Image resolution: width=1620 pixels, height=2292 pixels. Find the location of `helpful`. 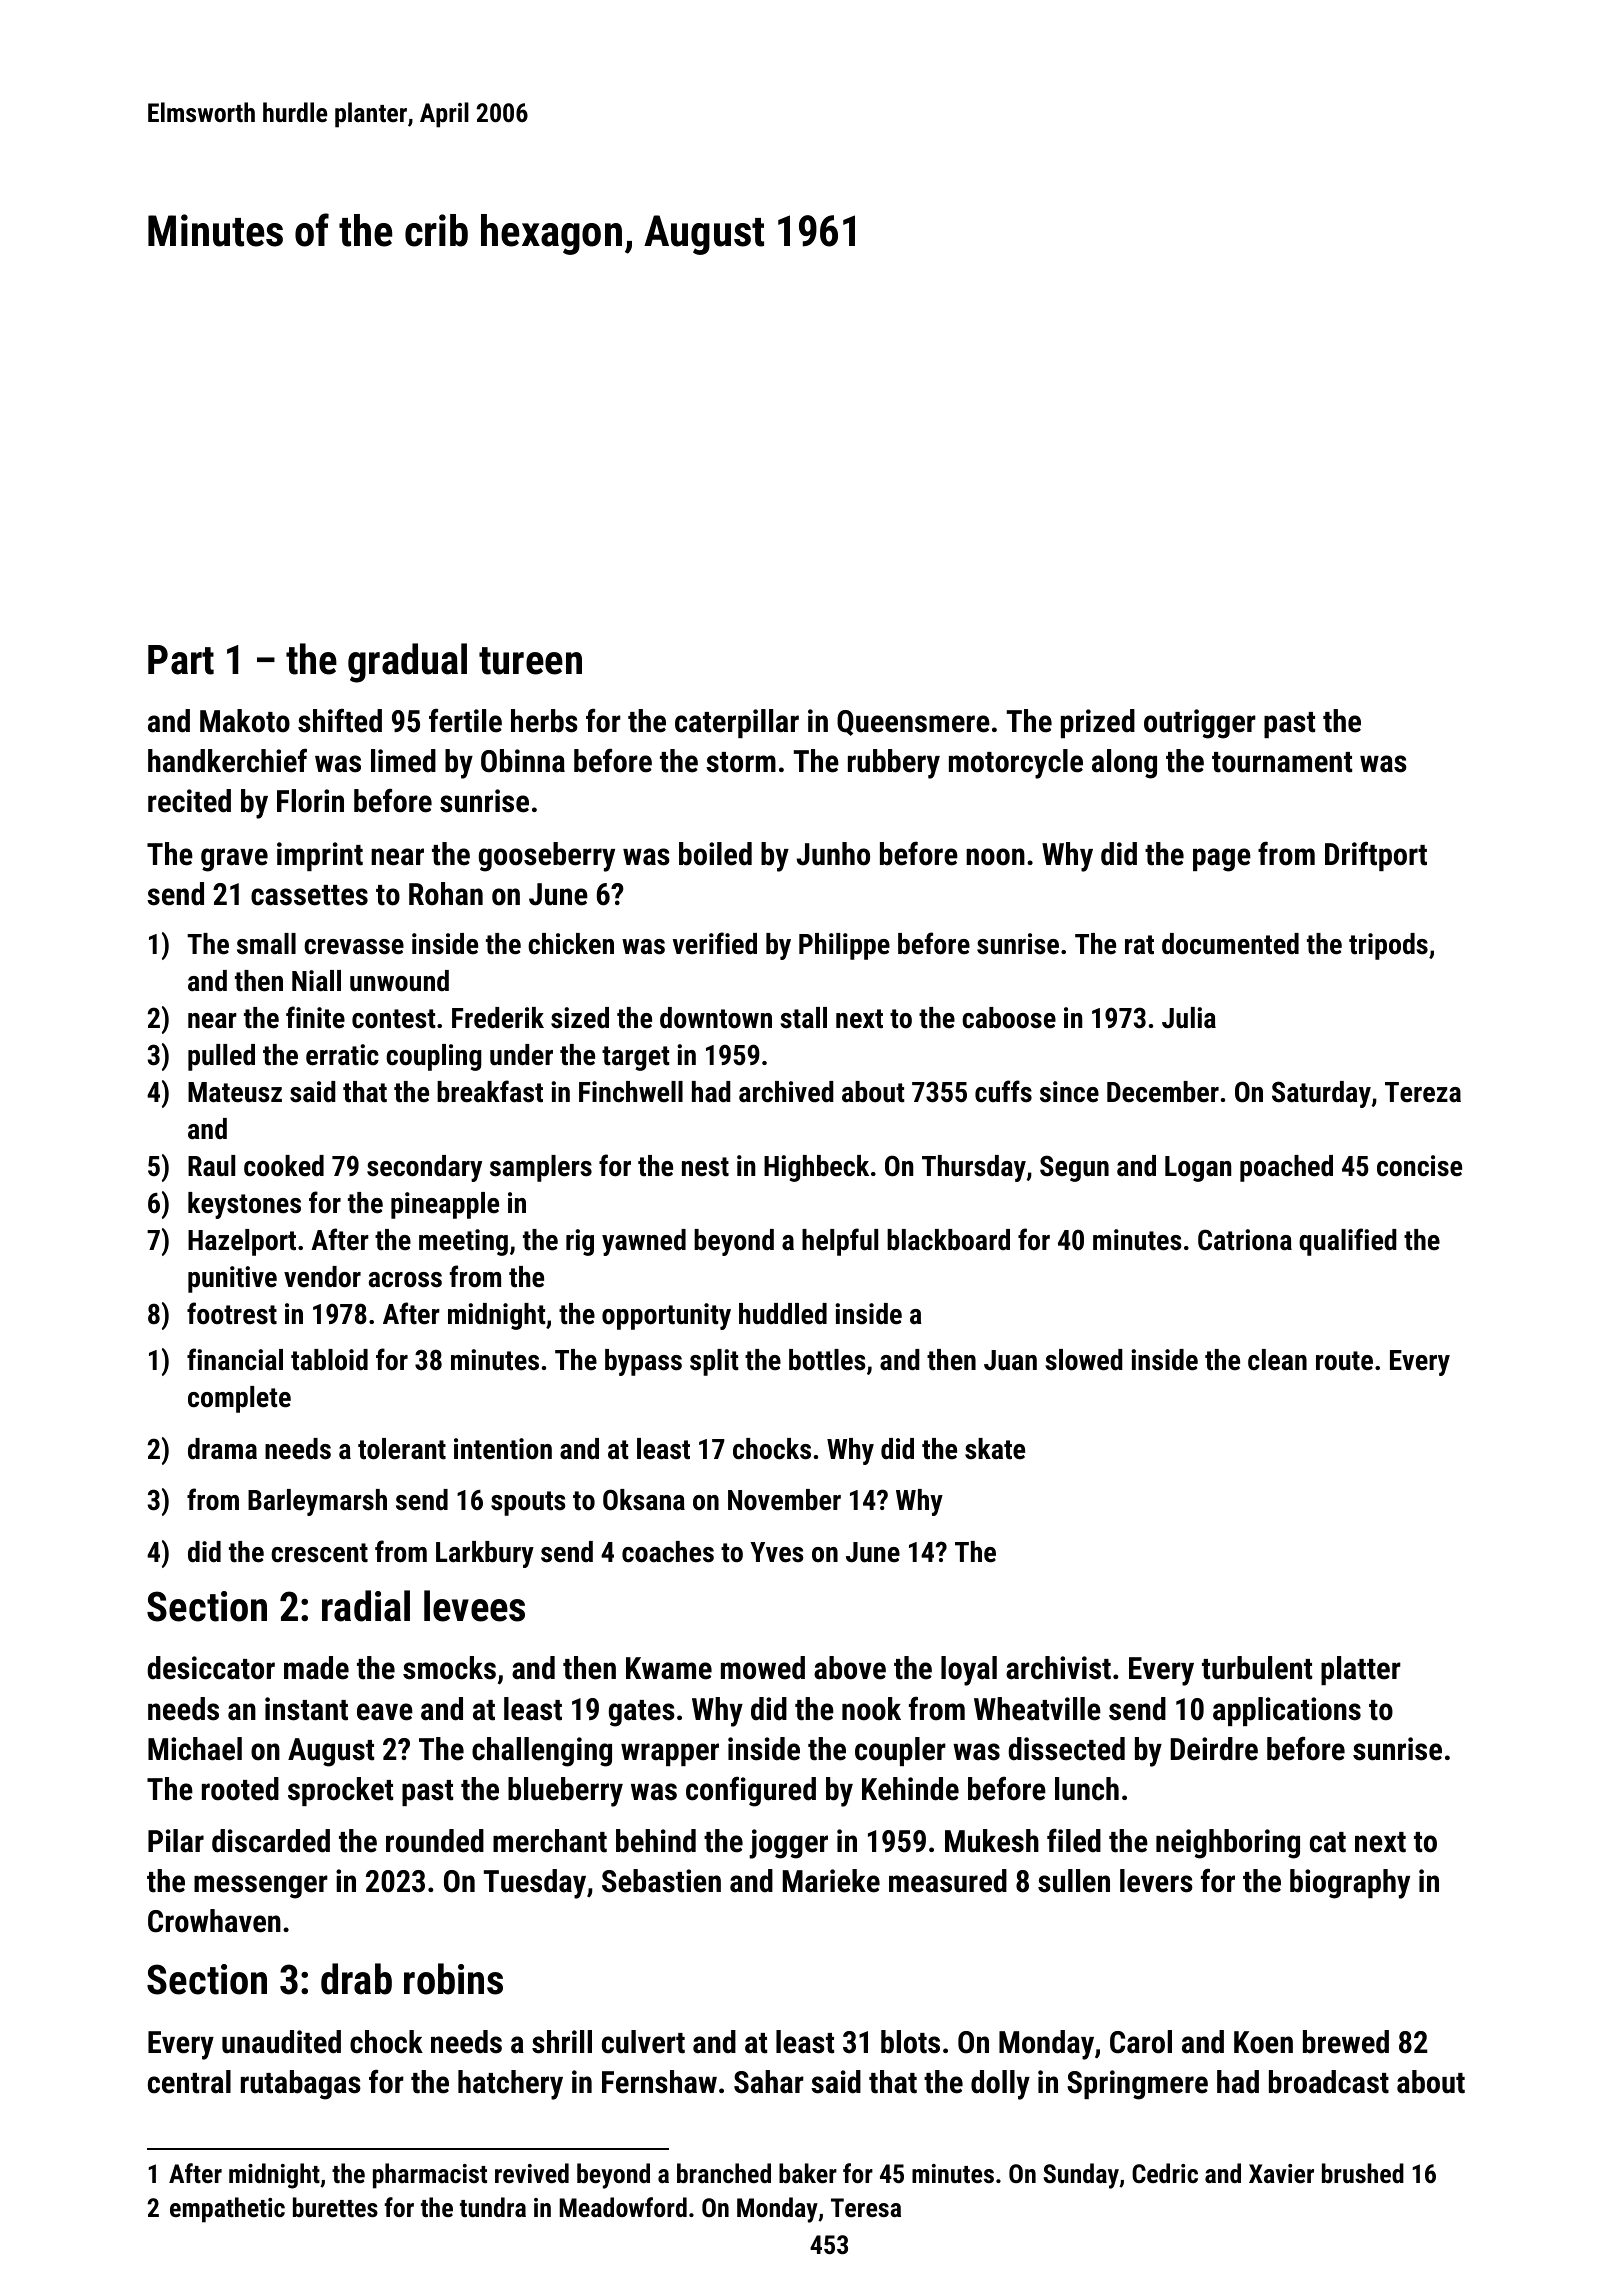

helpful is located at coordinates (840, 1242).
